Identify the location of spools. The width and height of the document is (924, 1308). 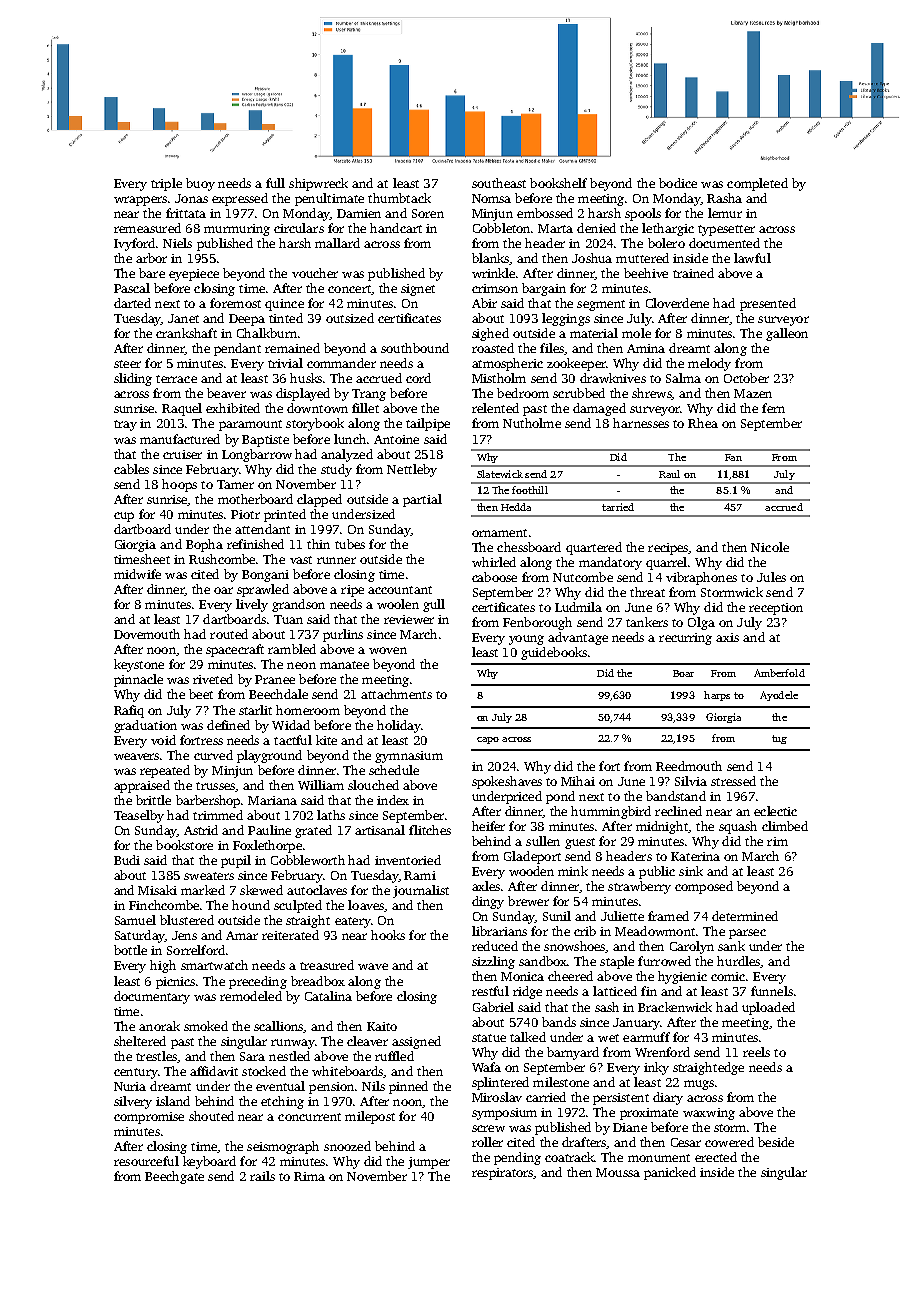
(643, 214).
